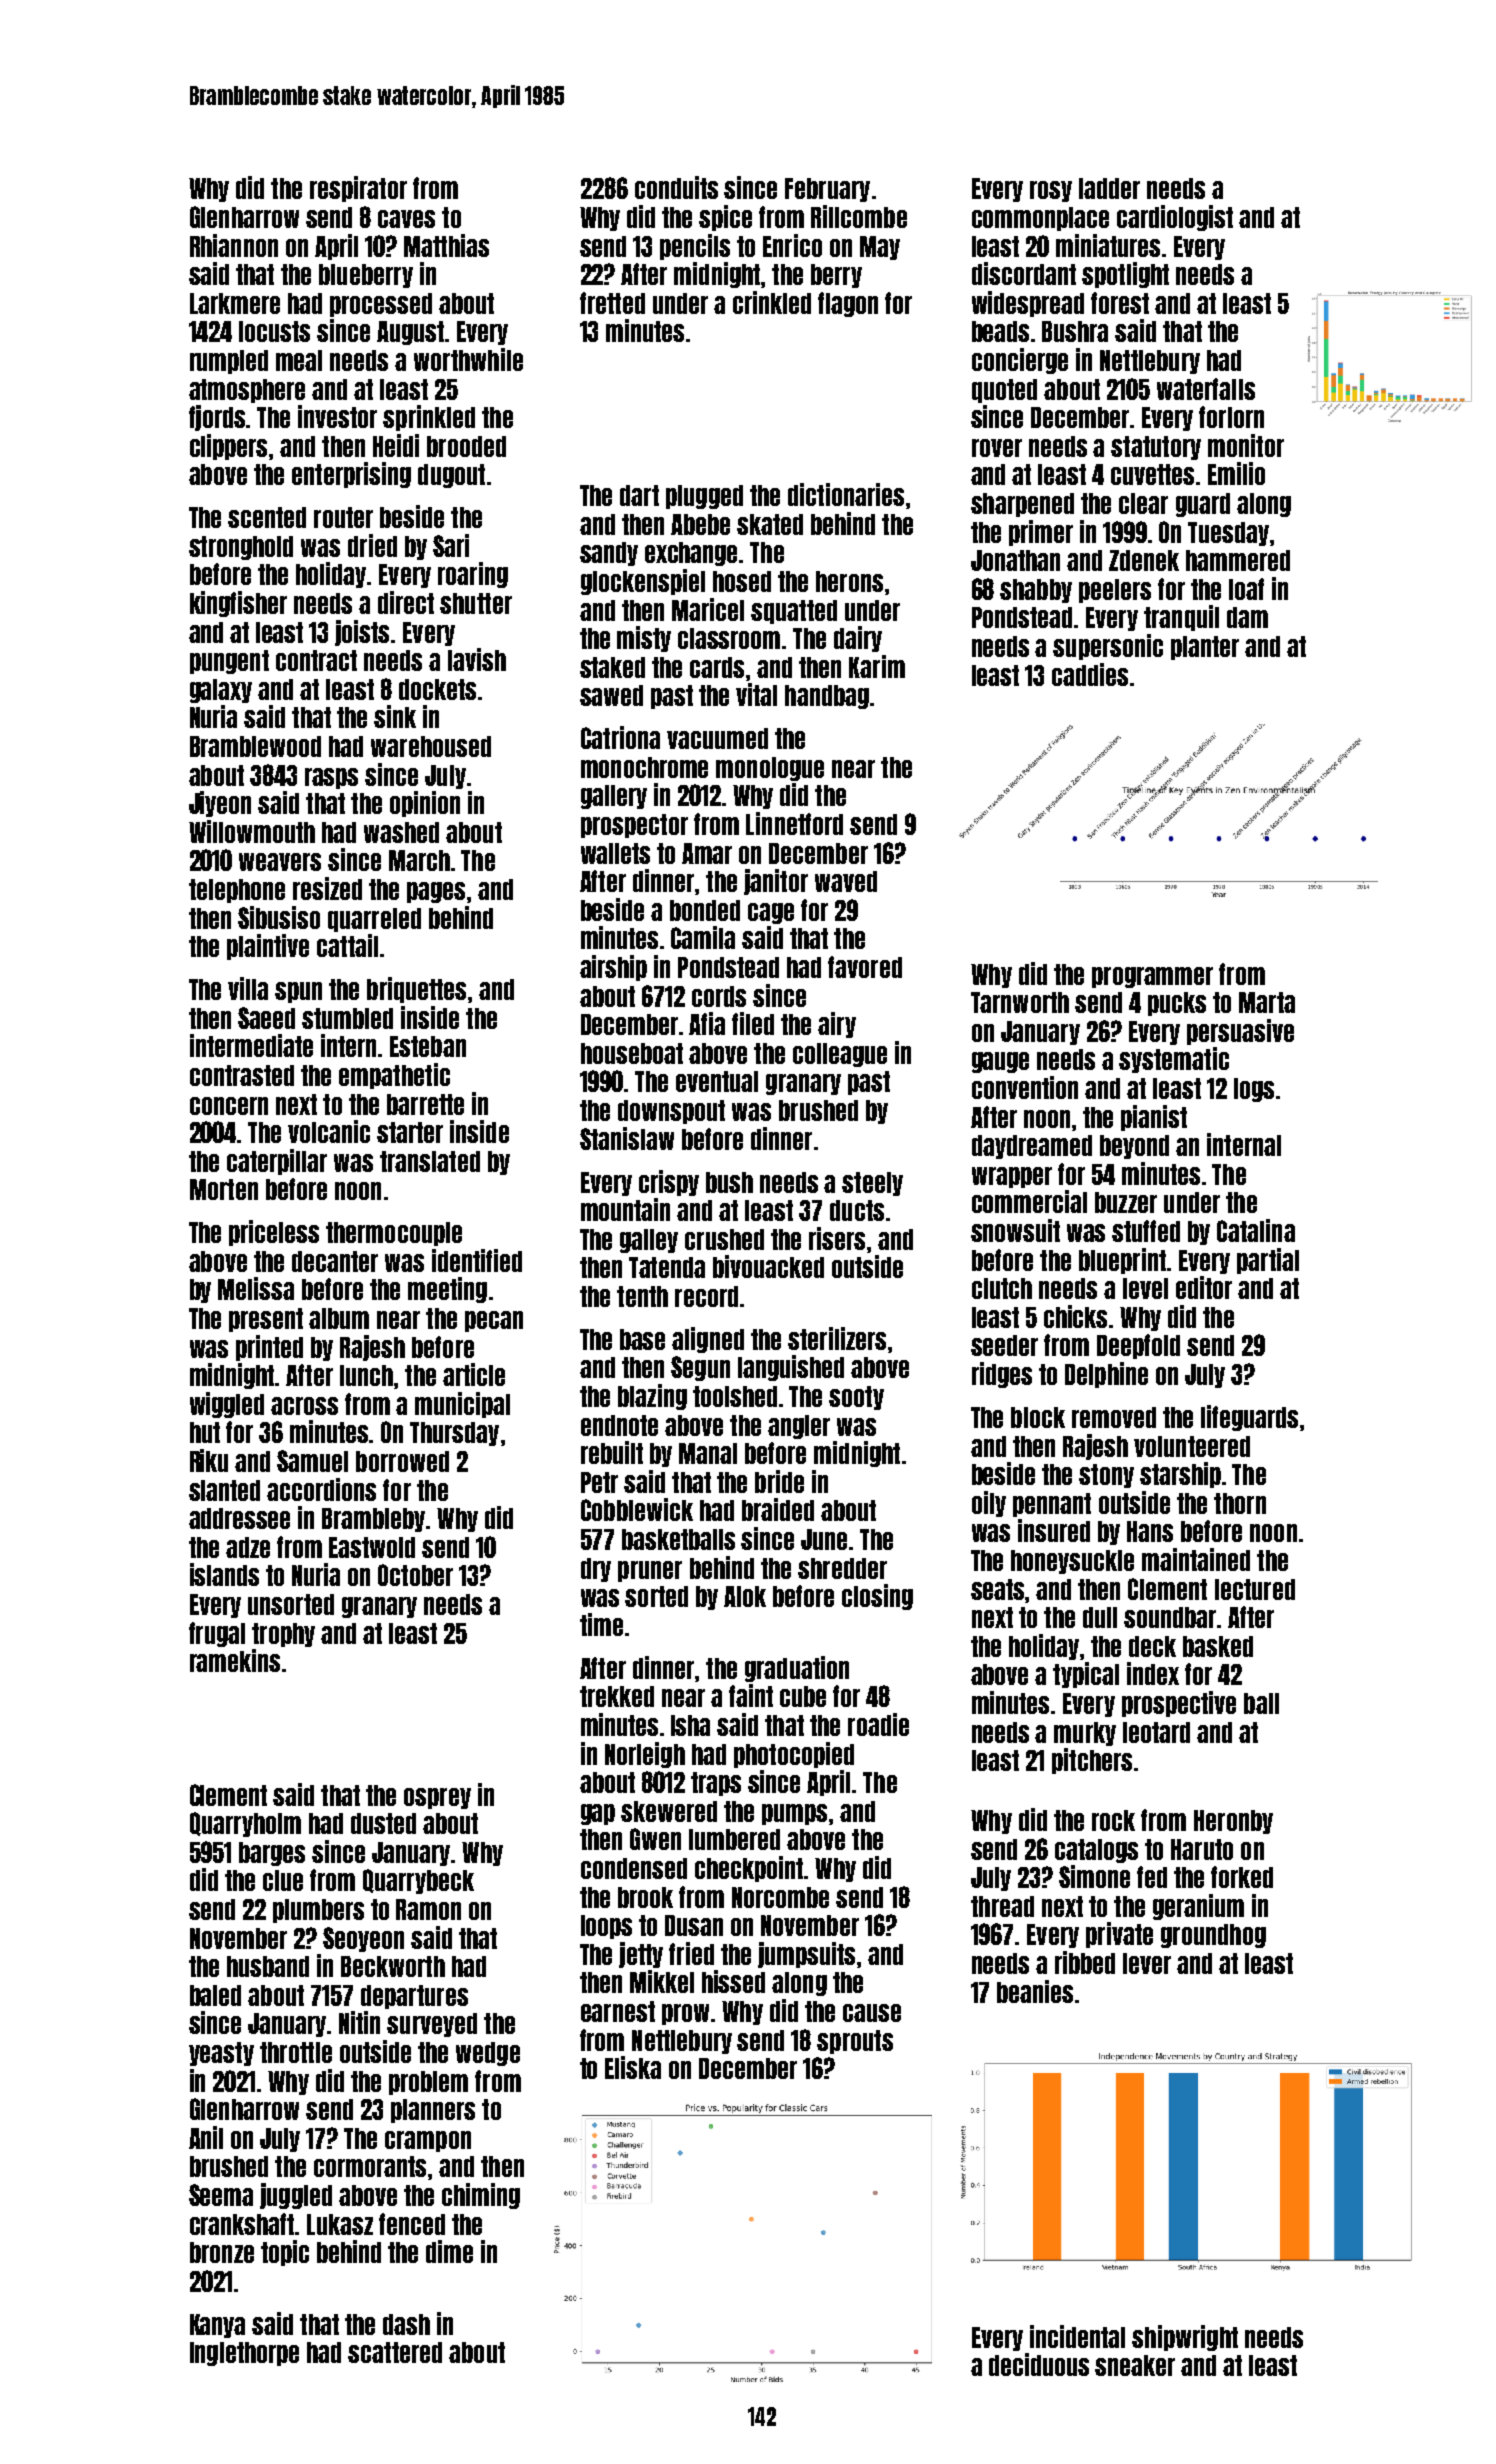 The width and height of the page is (1496, 2464). Describe the element at coordinates (1268, 1261) in the page. I see `partial` at that location.
